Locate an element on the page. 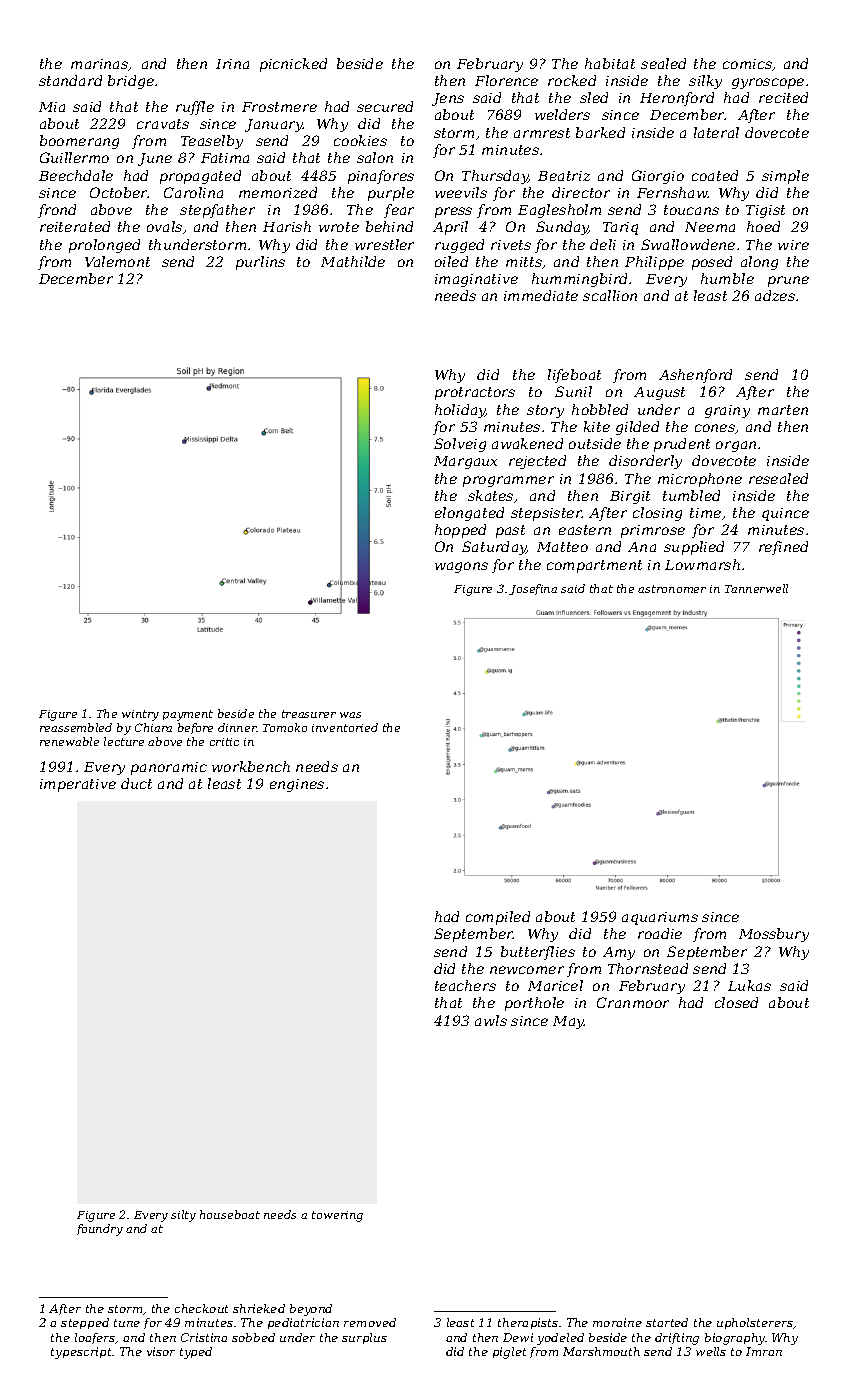 The height and width of the document is (1400, 849). secured is located at coordinates (385, 106).
